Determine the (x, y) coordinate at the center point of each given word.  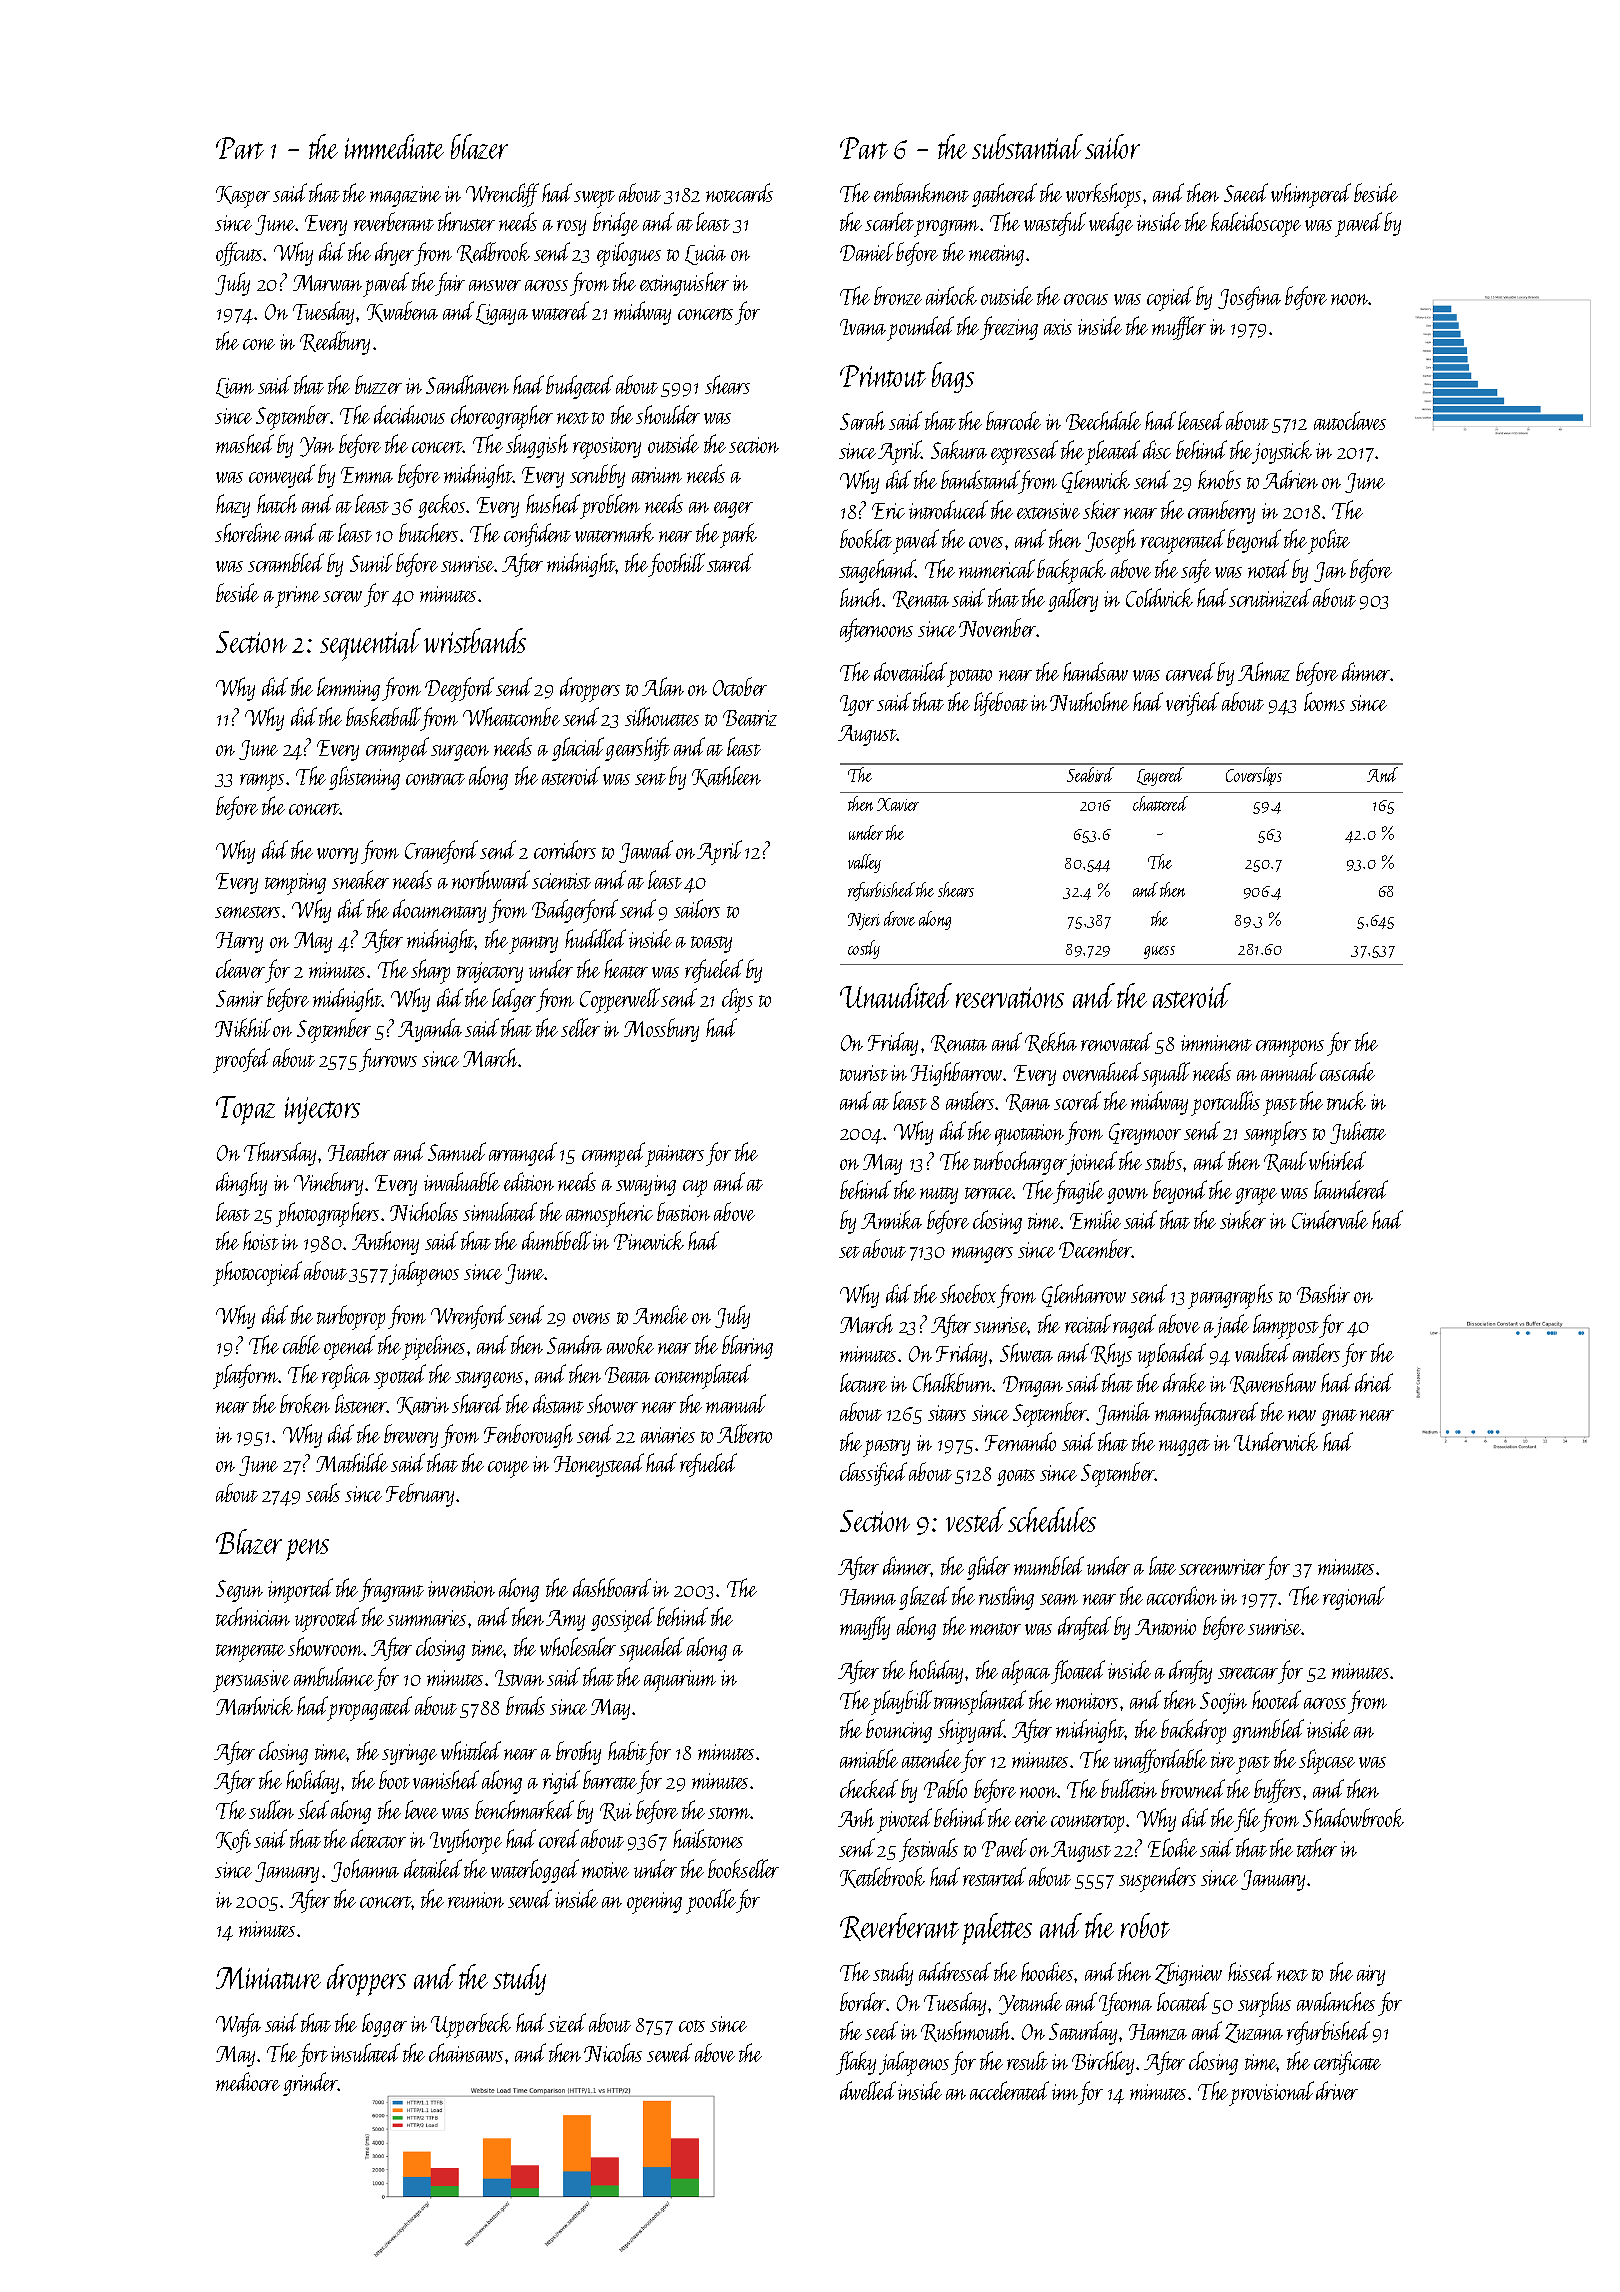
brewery (411, 1436)
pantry (533, 945)
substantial (1027, 146)
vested (976, 1519)
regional (1354, 1598)
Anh (856, 1817)
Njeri (864, 921)
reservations (1010, 997)
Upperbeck (471, 2025)
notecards (739, 192)
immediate (394, 146)
